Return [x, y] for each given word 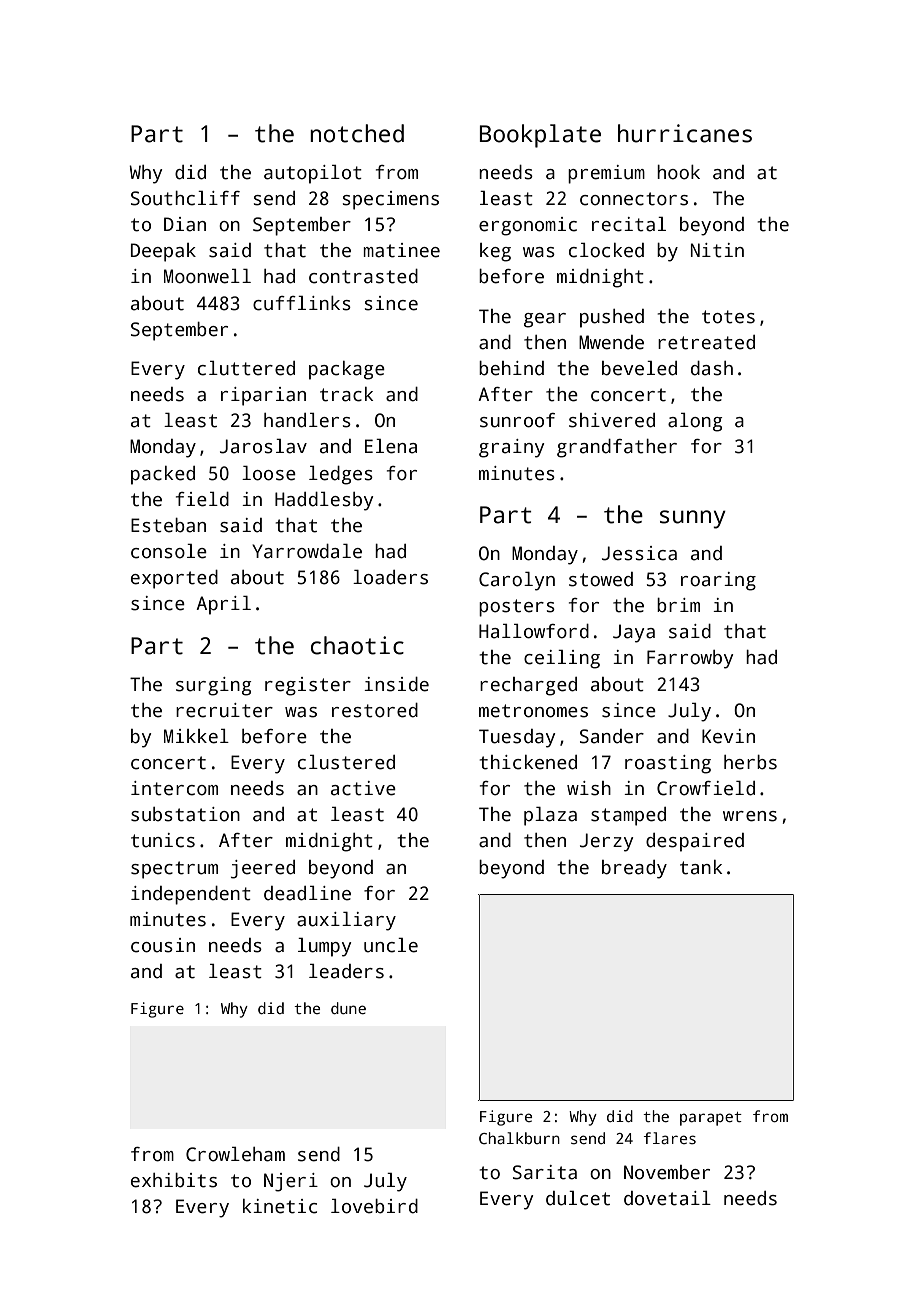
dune [348, 1008]
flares [670, 1138]
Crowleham [235, 1154]
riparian [263, 396]
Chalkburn [519, 1138]
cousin [163, 945]
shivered [612, 420]
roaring [718, 581]
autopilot [313, 174]
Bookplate [540, 136]
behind [511, 368]
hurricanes [685, 133]
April [223, 605]
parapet [711, 1119]
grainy [511, 448]
